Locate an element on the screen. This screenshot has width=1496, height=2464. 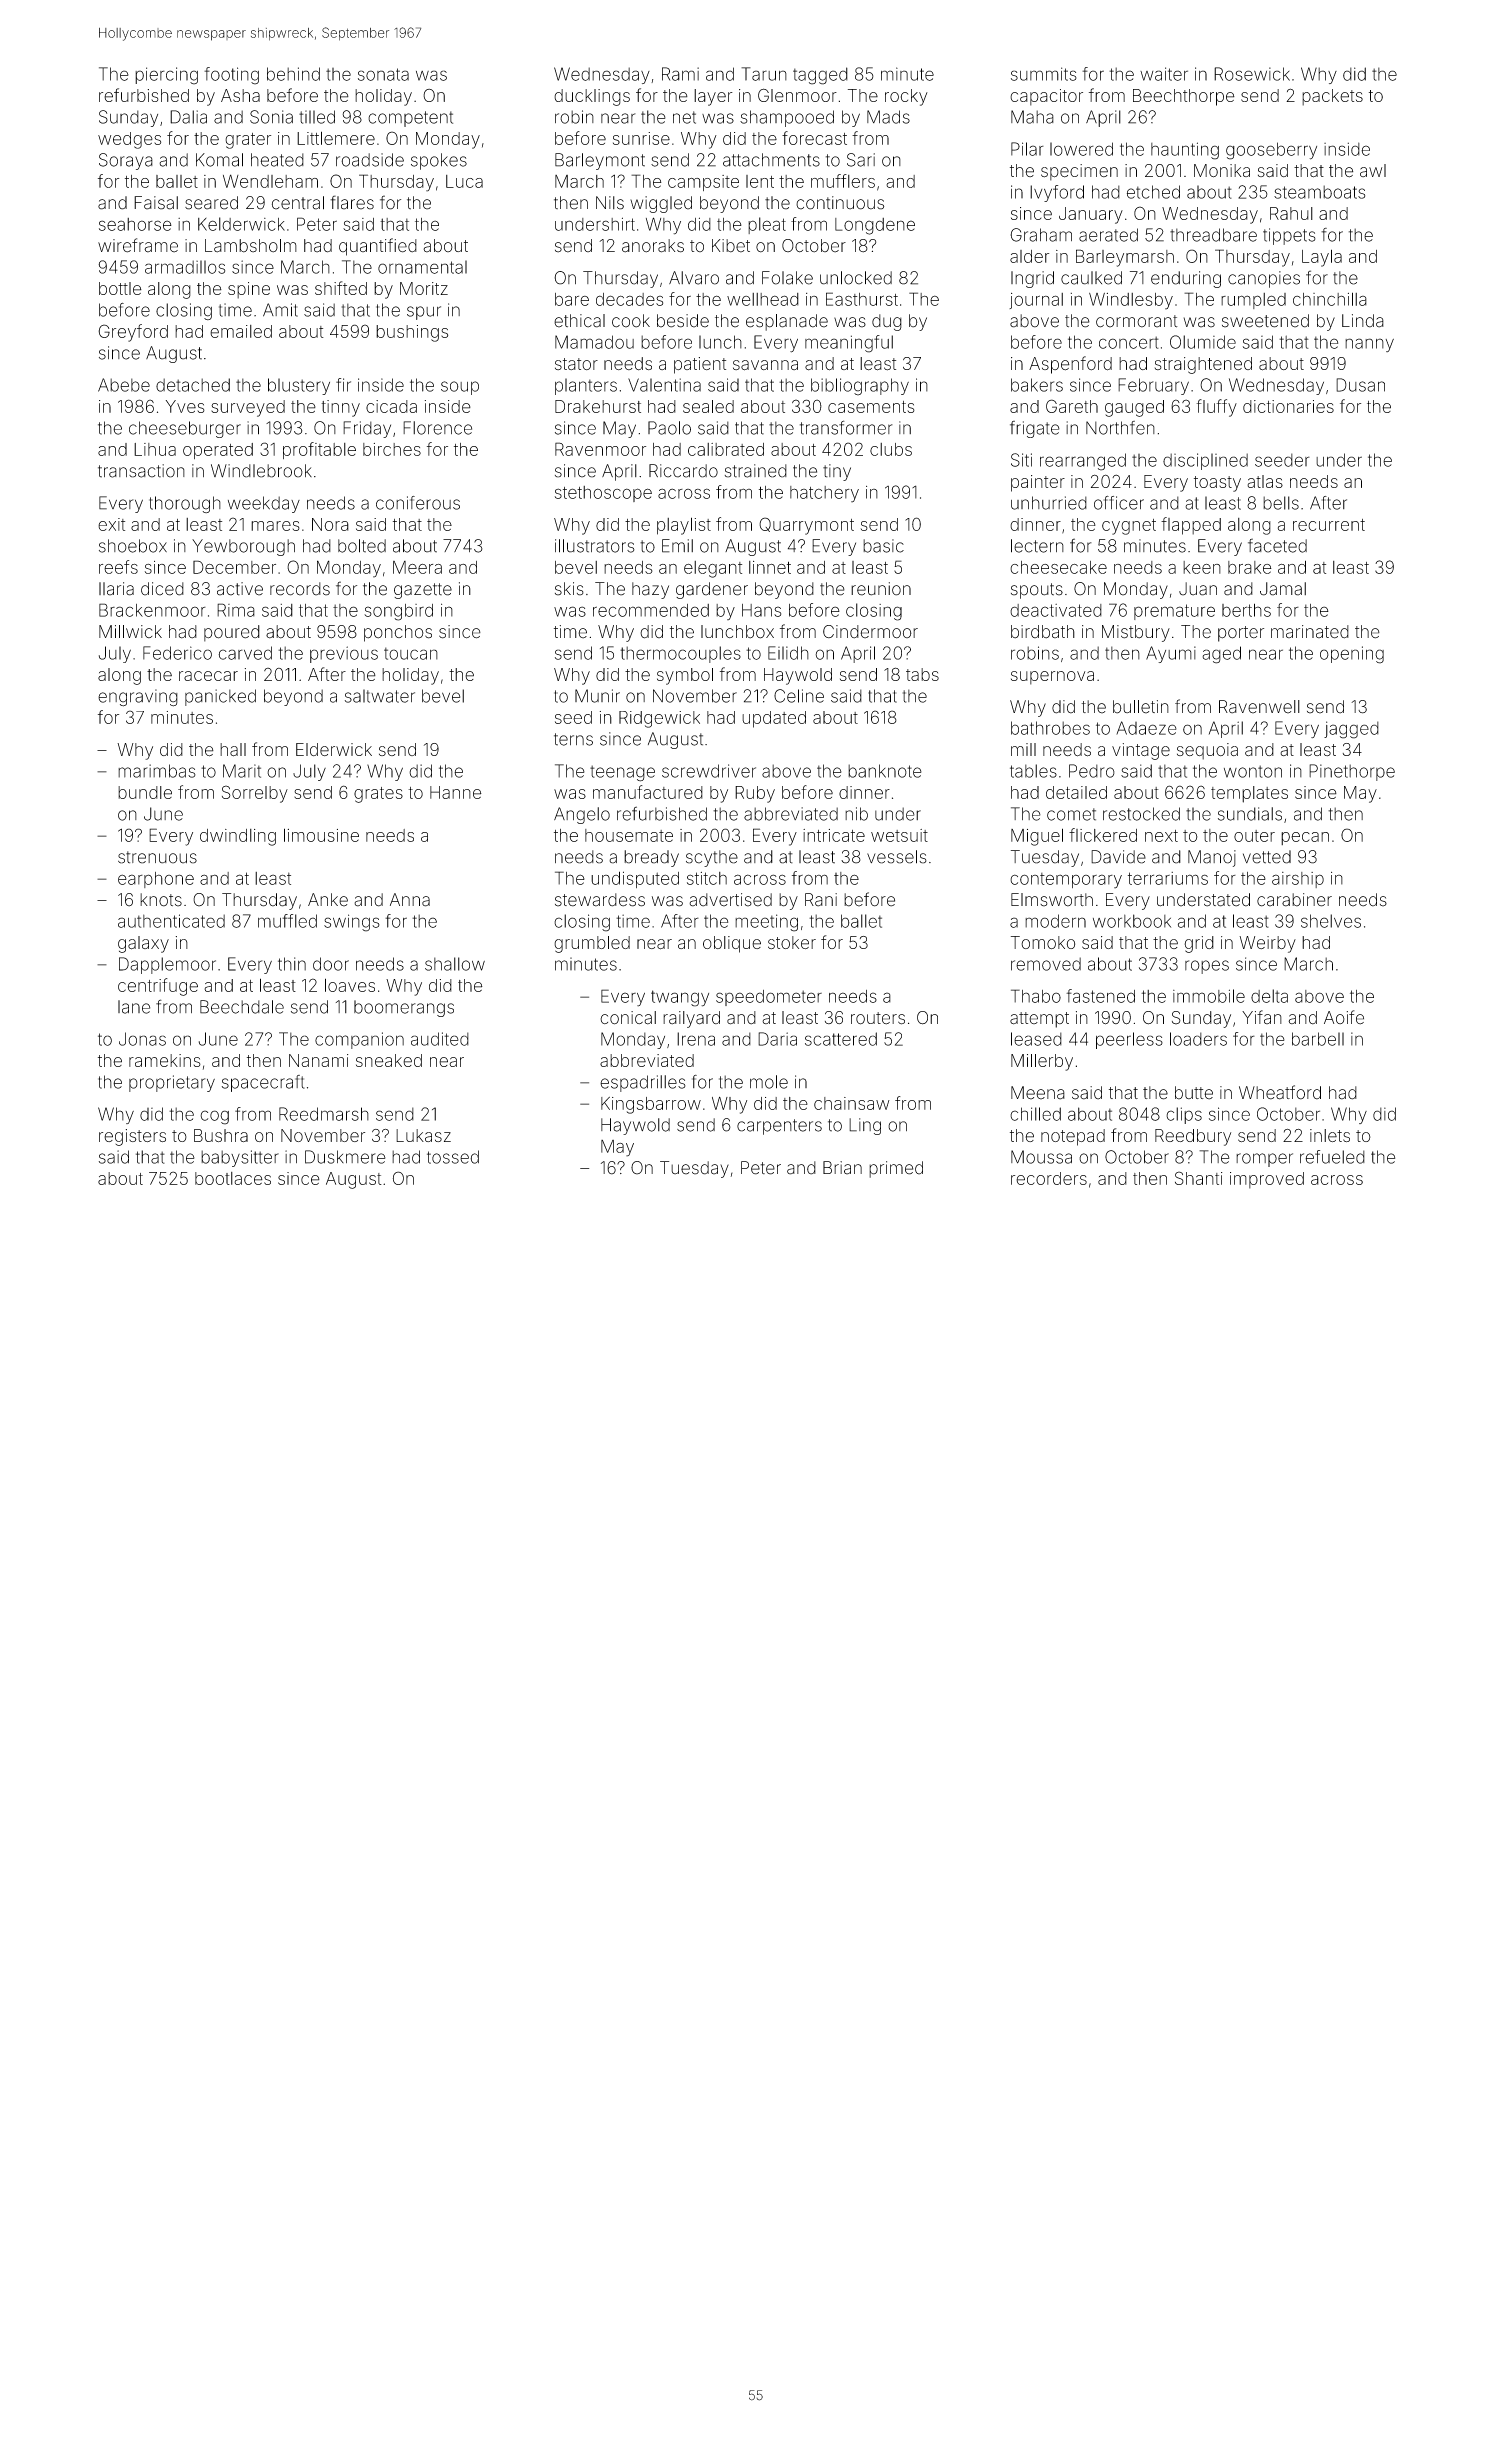
earphone is located at coordinates (156, 880).
